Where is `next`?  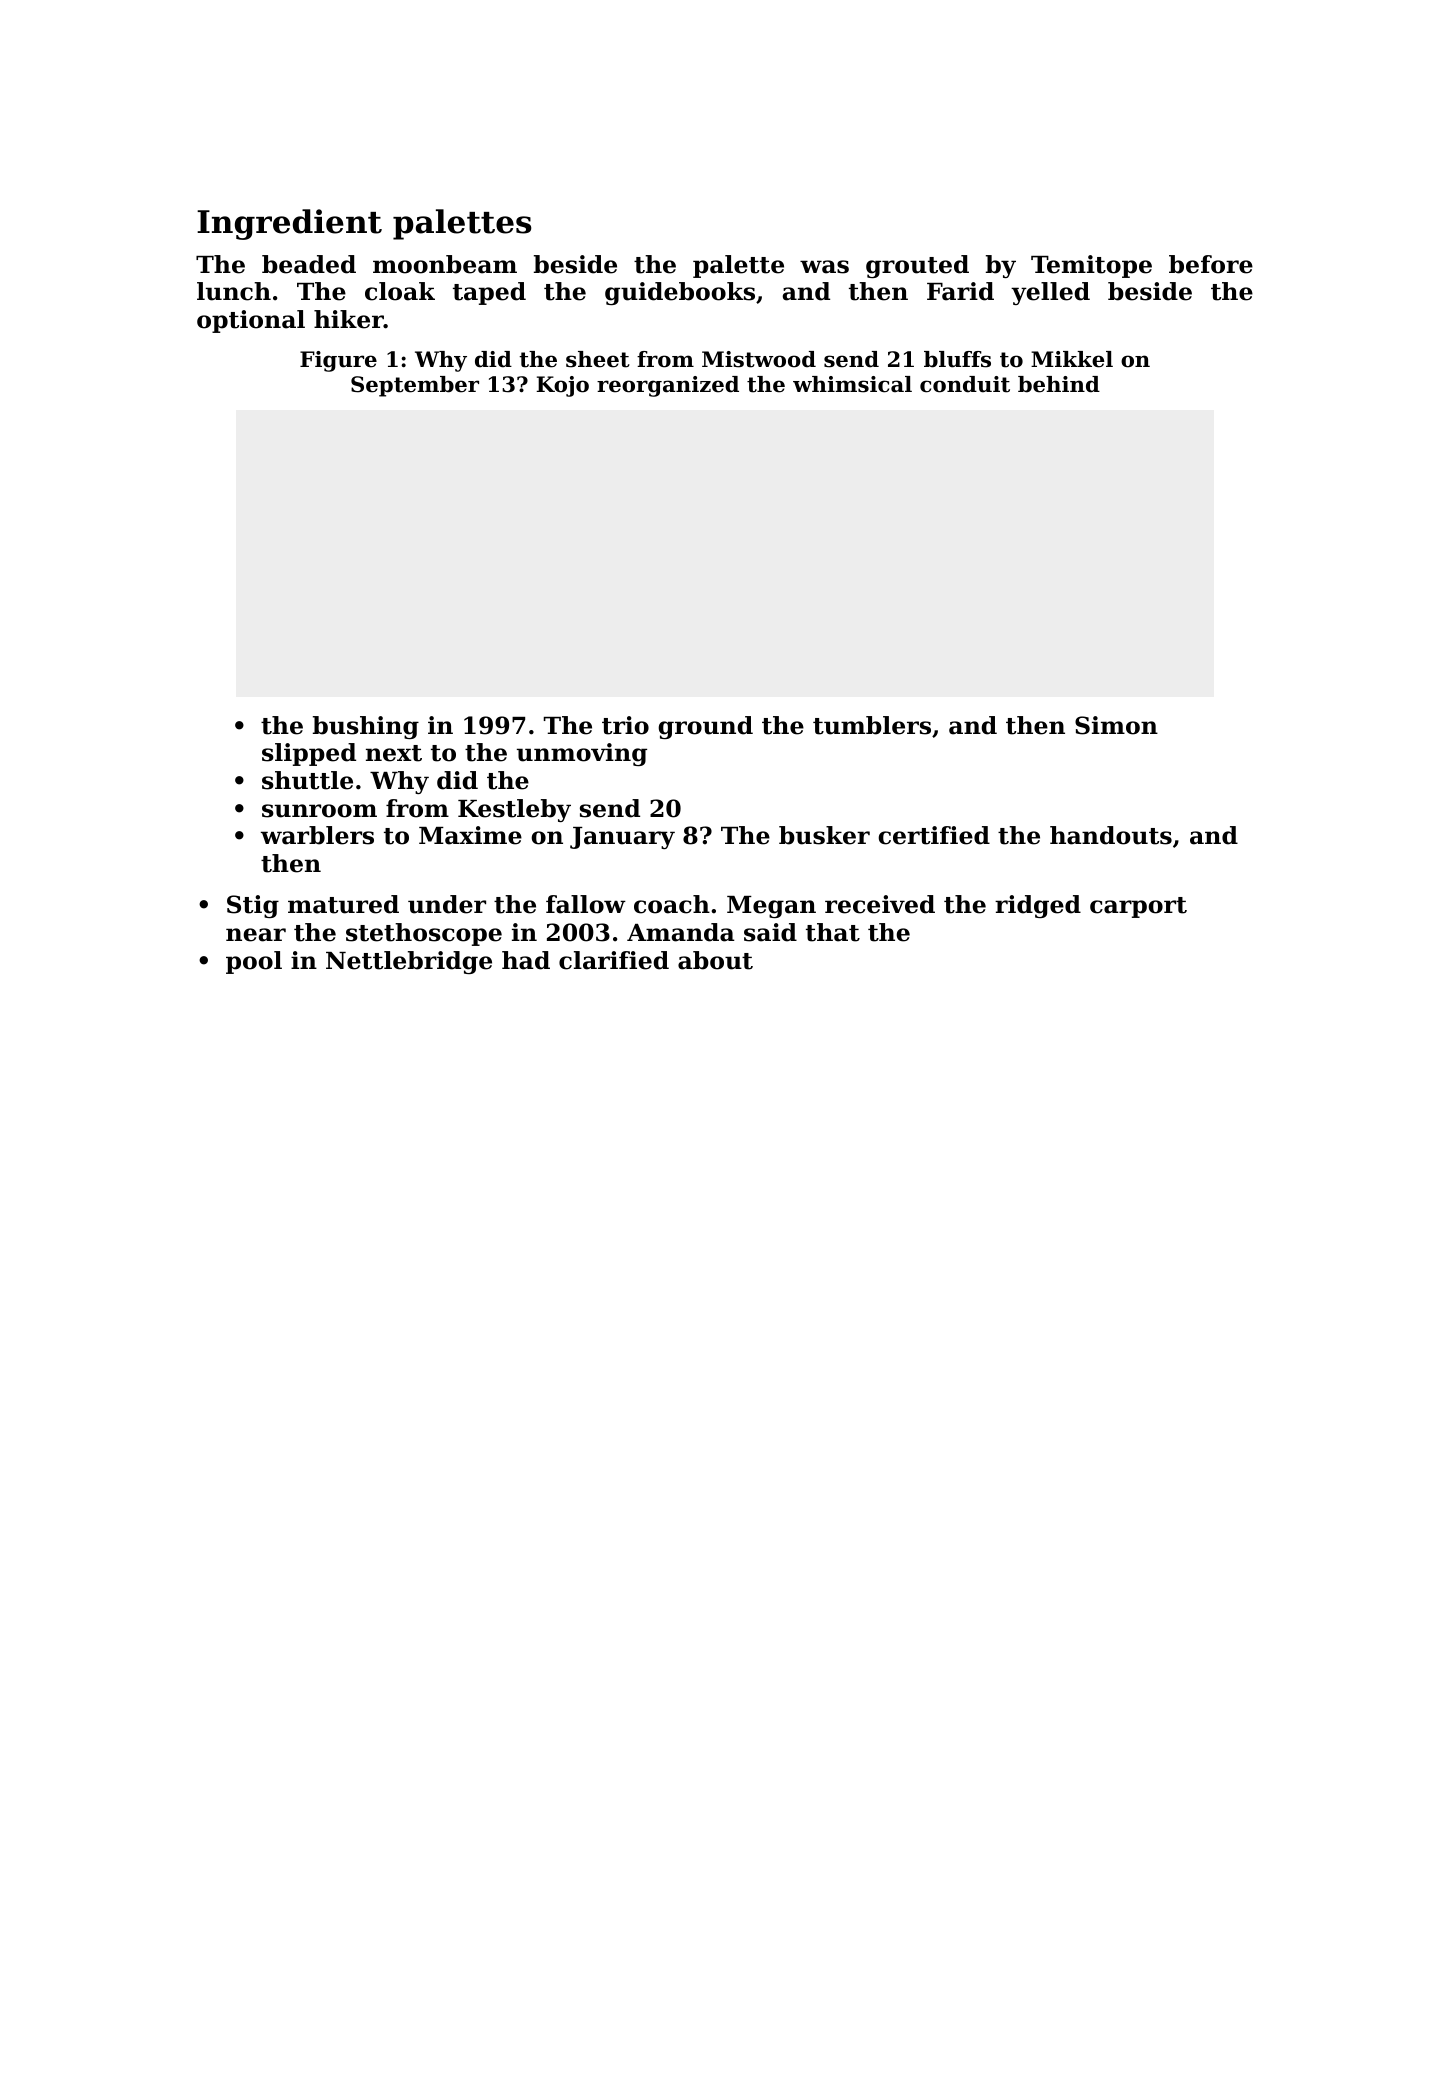
next is located at coordinates (394, 753).
